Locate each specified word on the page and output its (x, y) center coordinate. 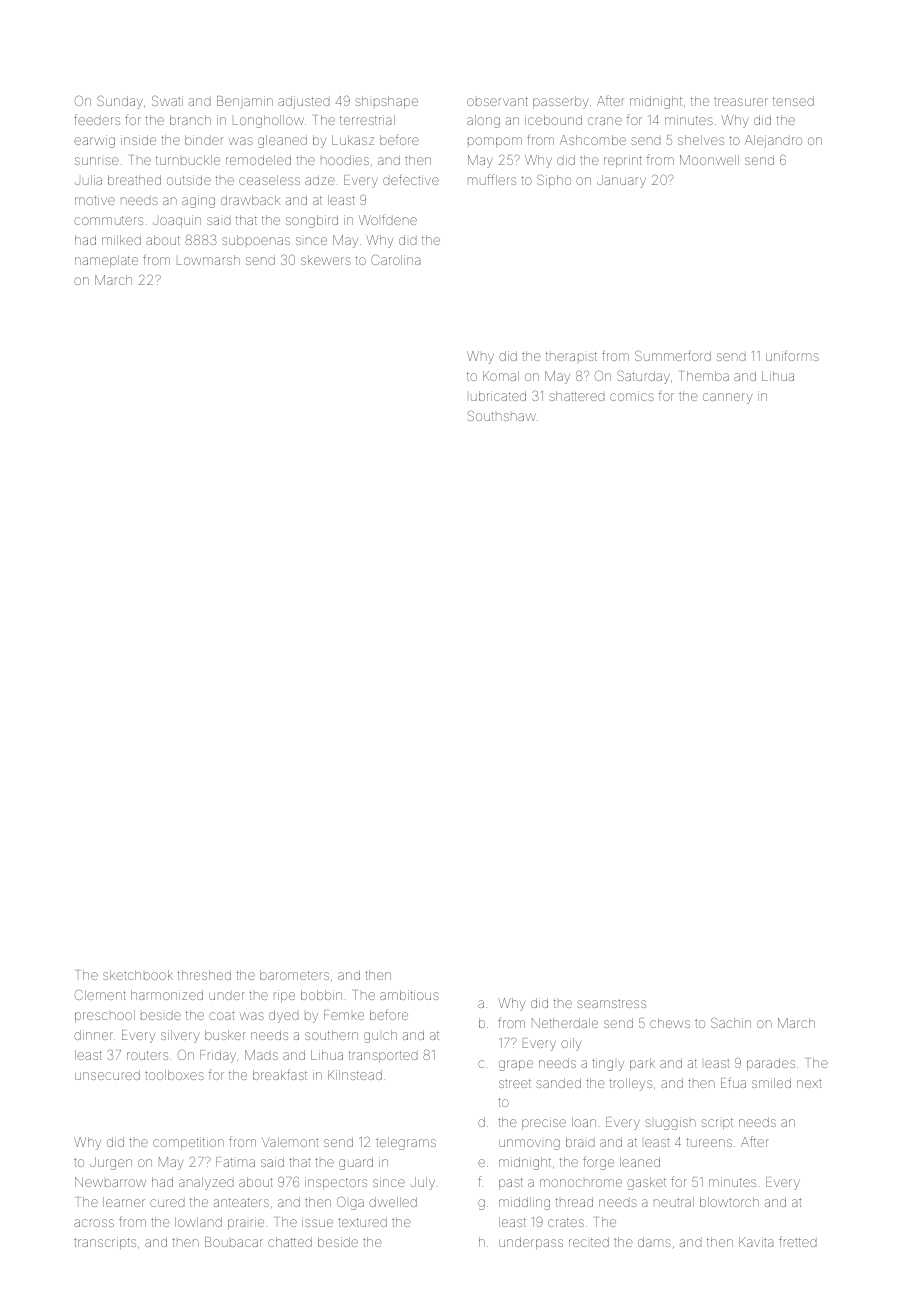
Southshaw (502, 415)
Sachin (731, 1022)
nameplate (106, 261)
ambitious (409, 995)
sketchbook (138, 975)
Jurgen (111, 1163)
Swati (167, 101)
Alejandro (773, 141)
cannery (727, 398)
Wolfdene (388, 219)
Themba (705, 376)
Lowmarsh (208, 260)
